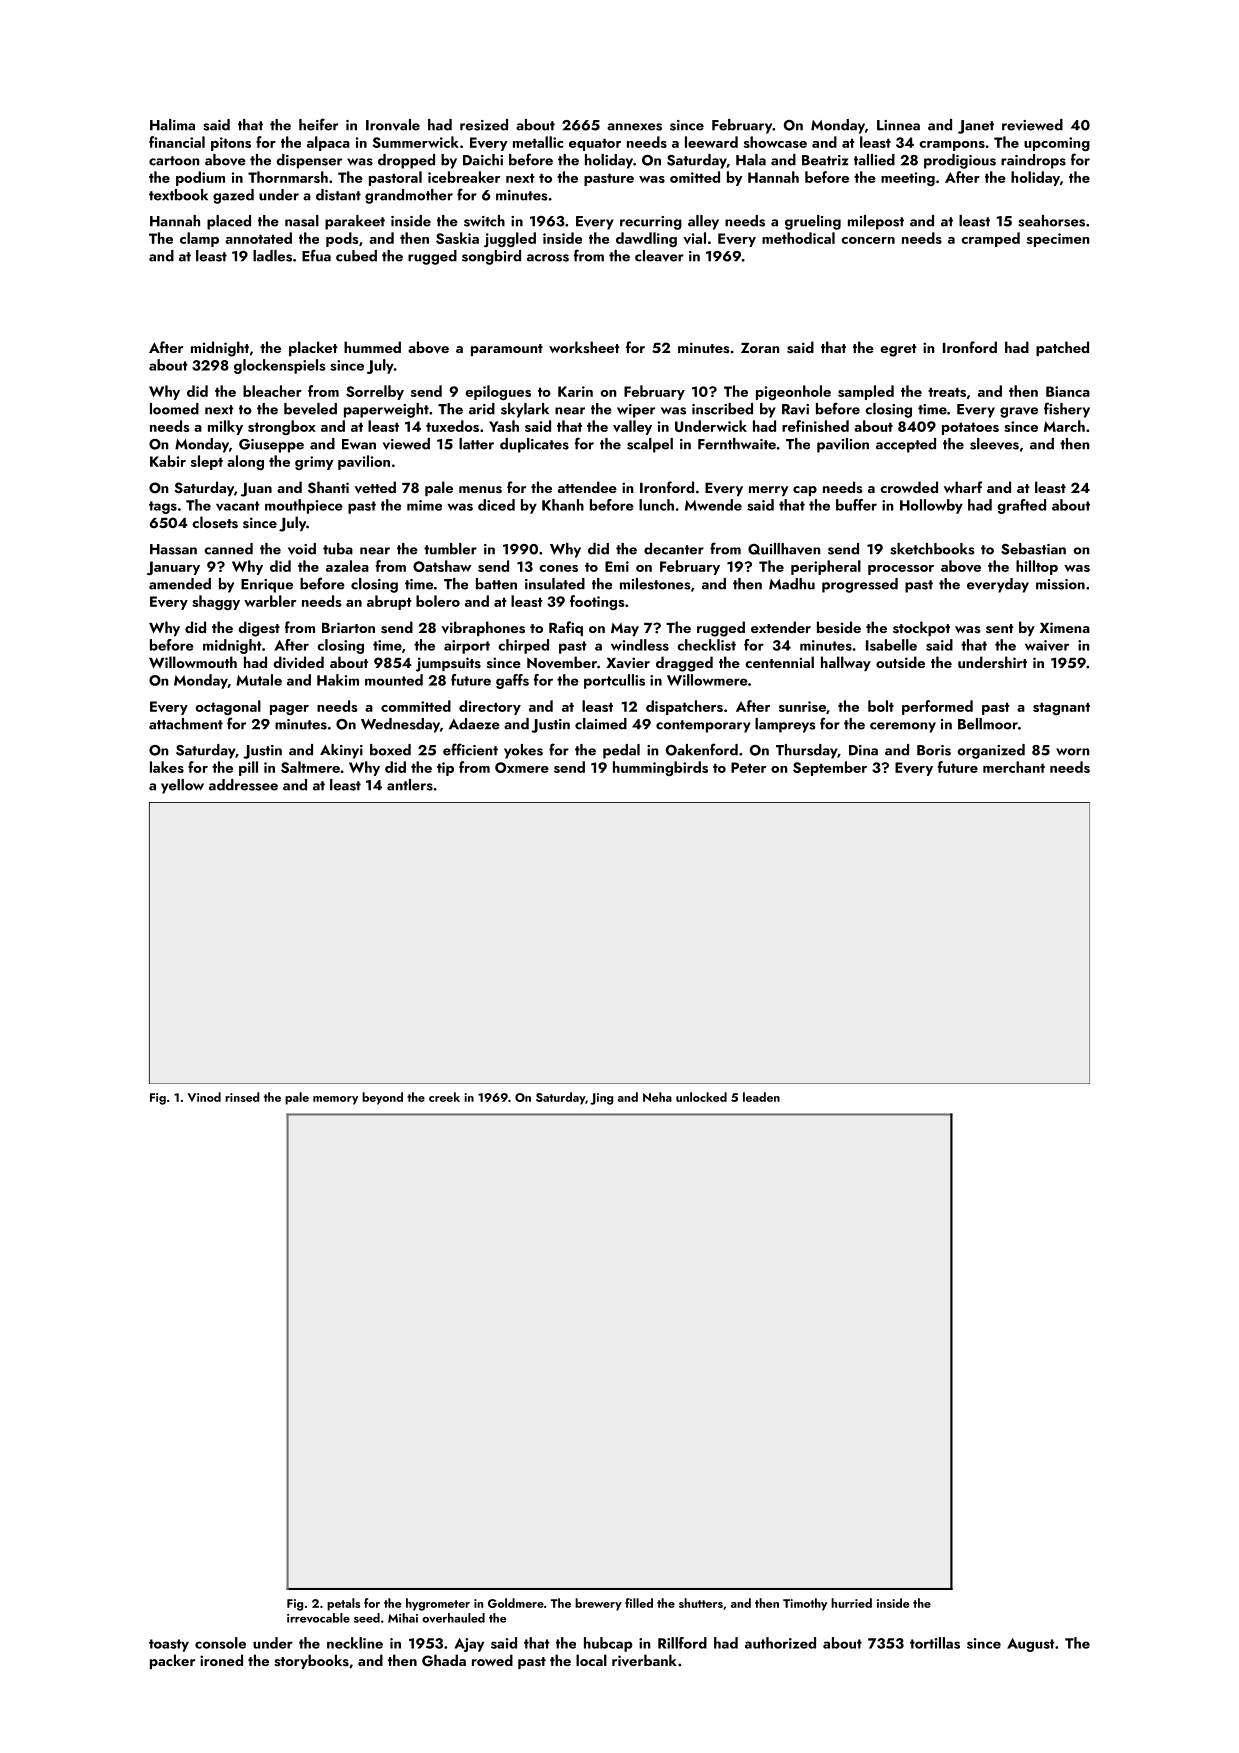 This document has height=1753, width=1239. Describe the element at coordinates (608, 1644) in the document. I see `hubcap` at that location.
